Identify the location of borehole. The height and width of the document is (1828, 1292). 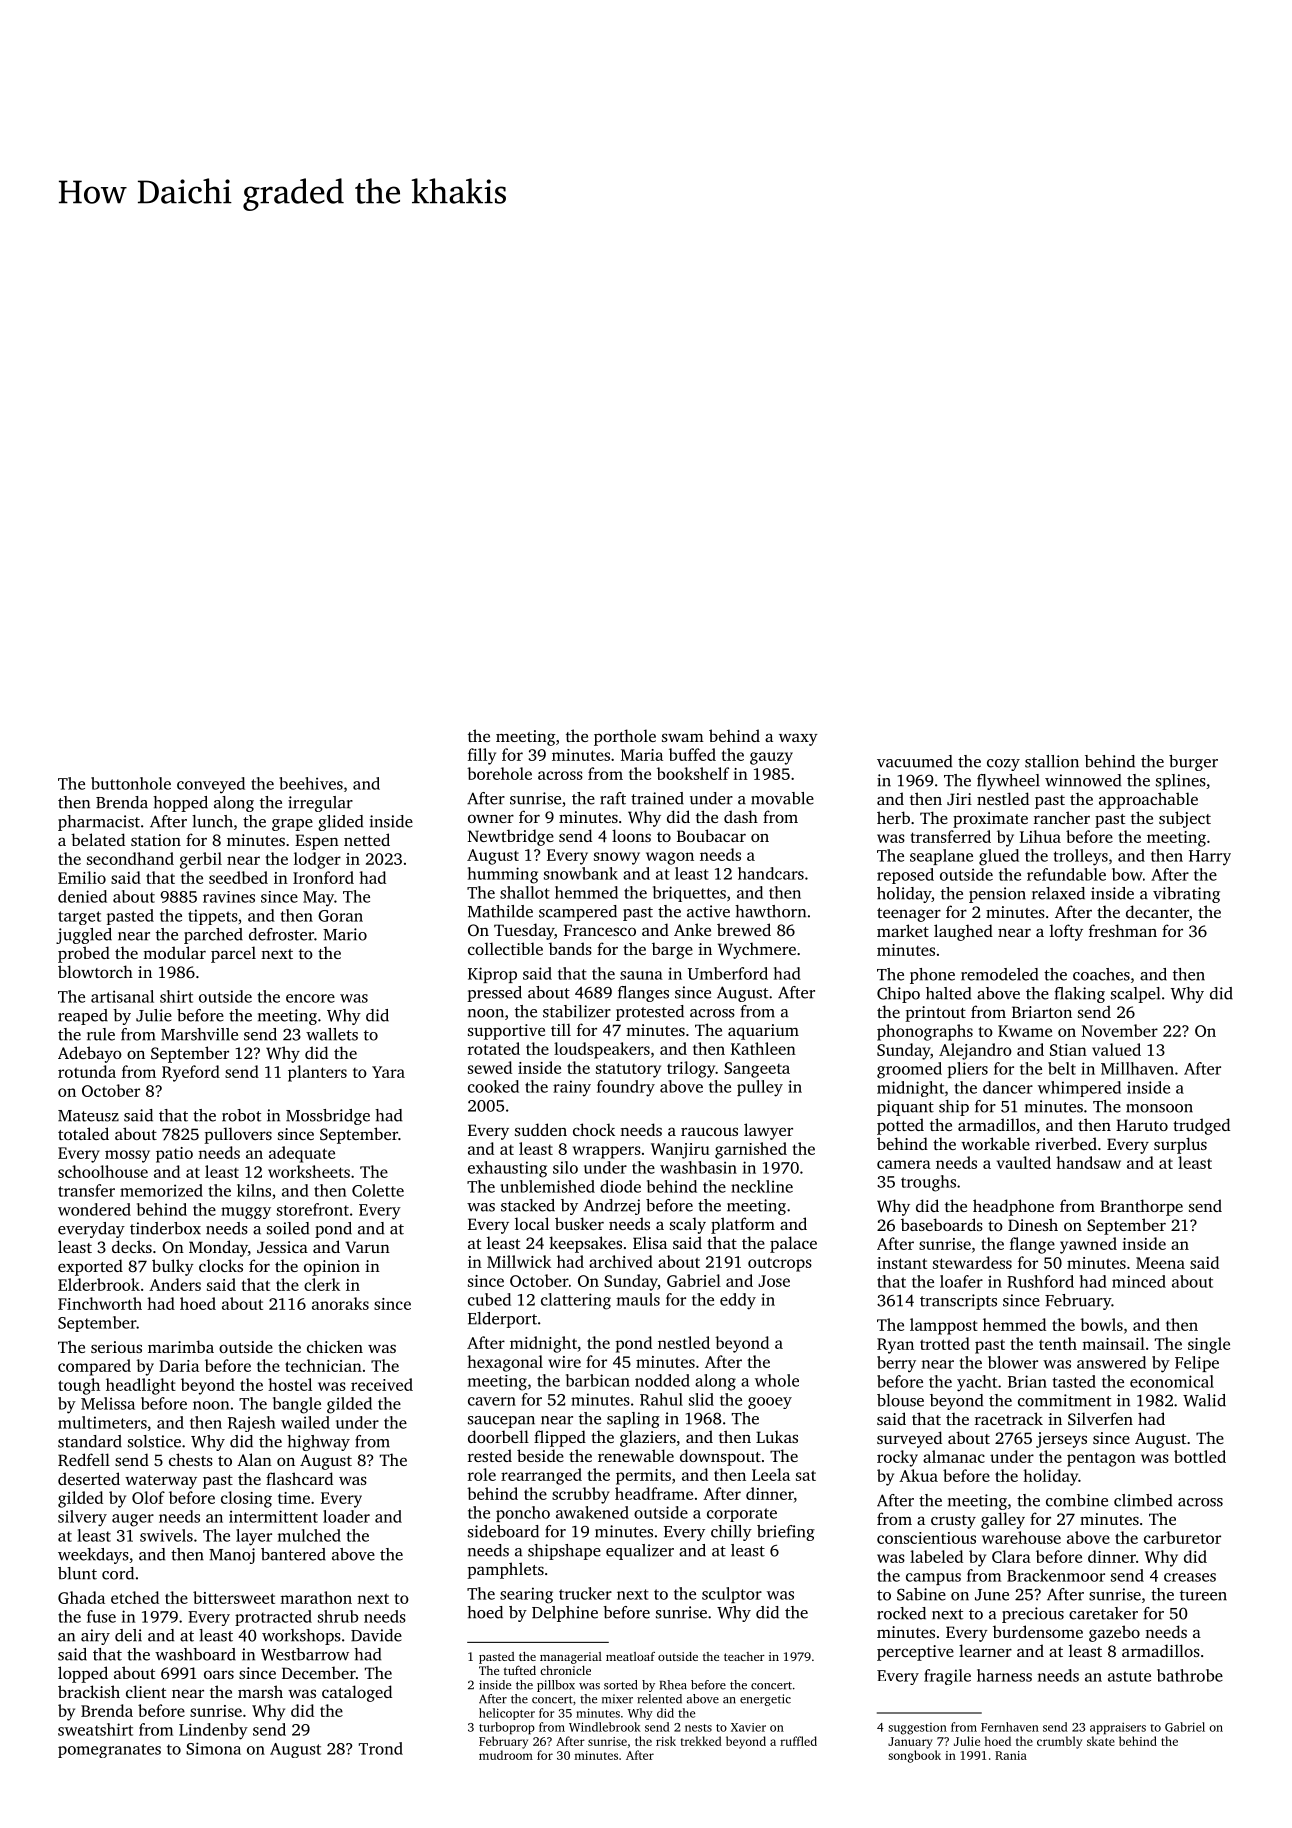
(499, 773).
